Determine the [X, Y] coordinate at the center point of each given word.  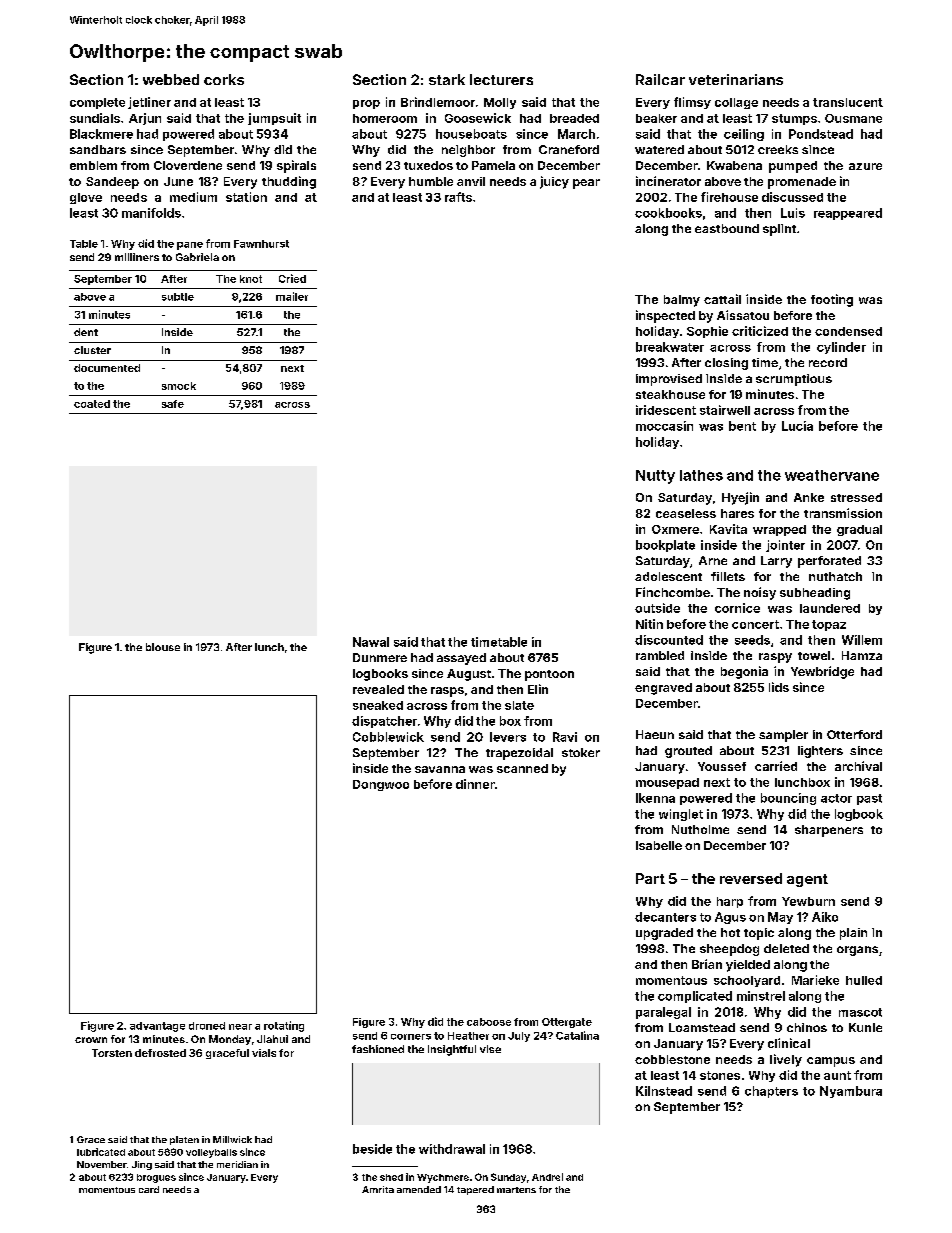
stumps [794, 119]
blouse [163, 647]
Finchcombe [673, 592]
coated [92, 404]
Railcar [660, 79]
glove [86, 198]
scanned [522, 768]
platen [184, 1140]
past [869, 799]
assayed [461, 659]
